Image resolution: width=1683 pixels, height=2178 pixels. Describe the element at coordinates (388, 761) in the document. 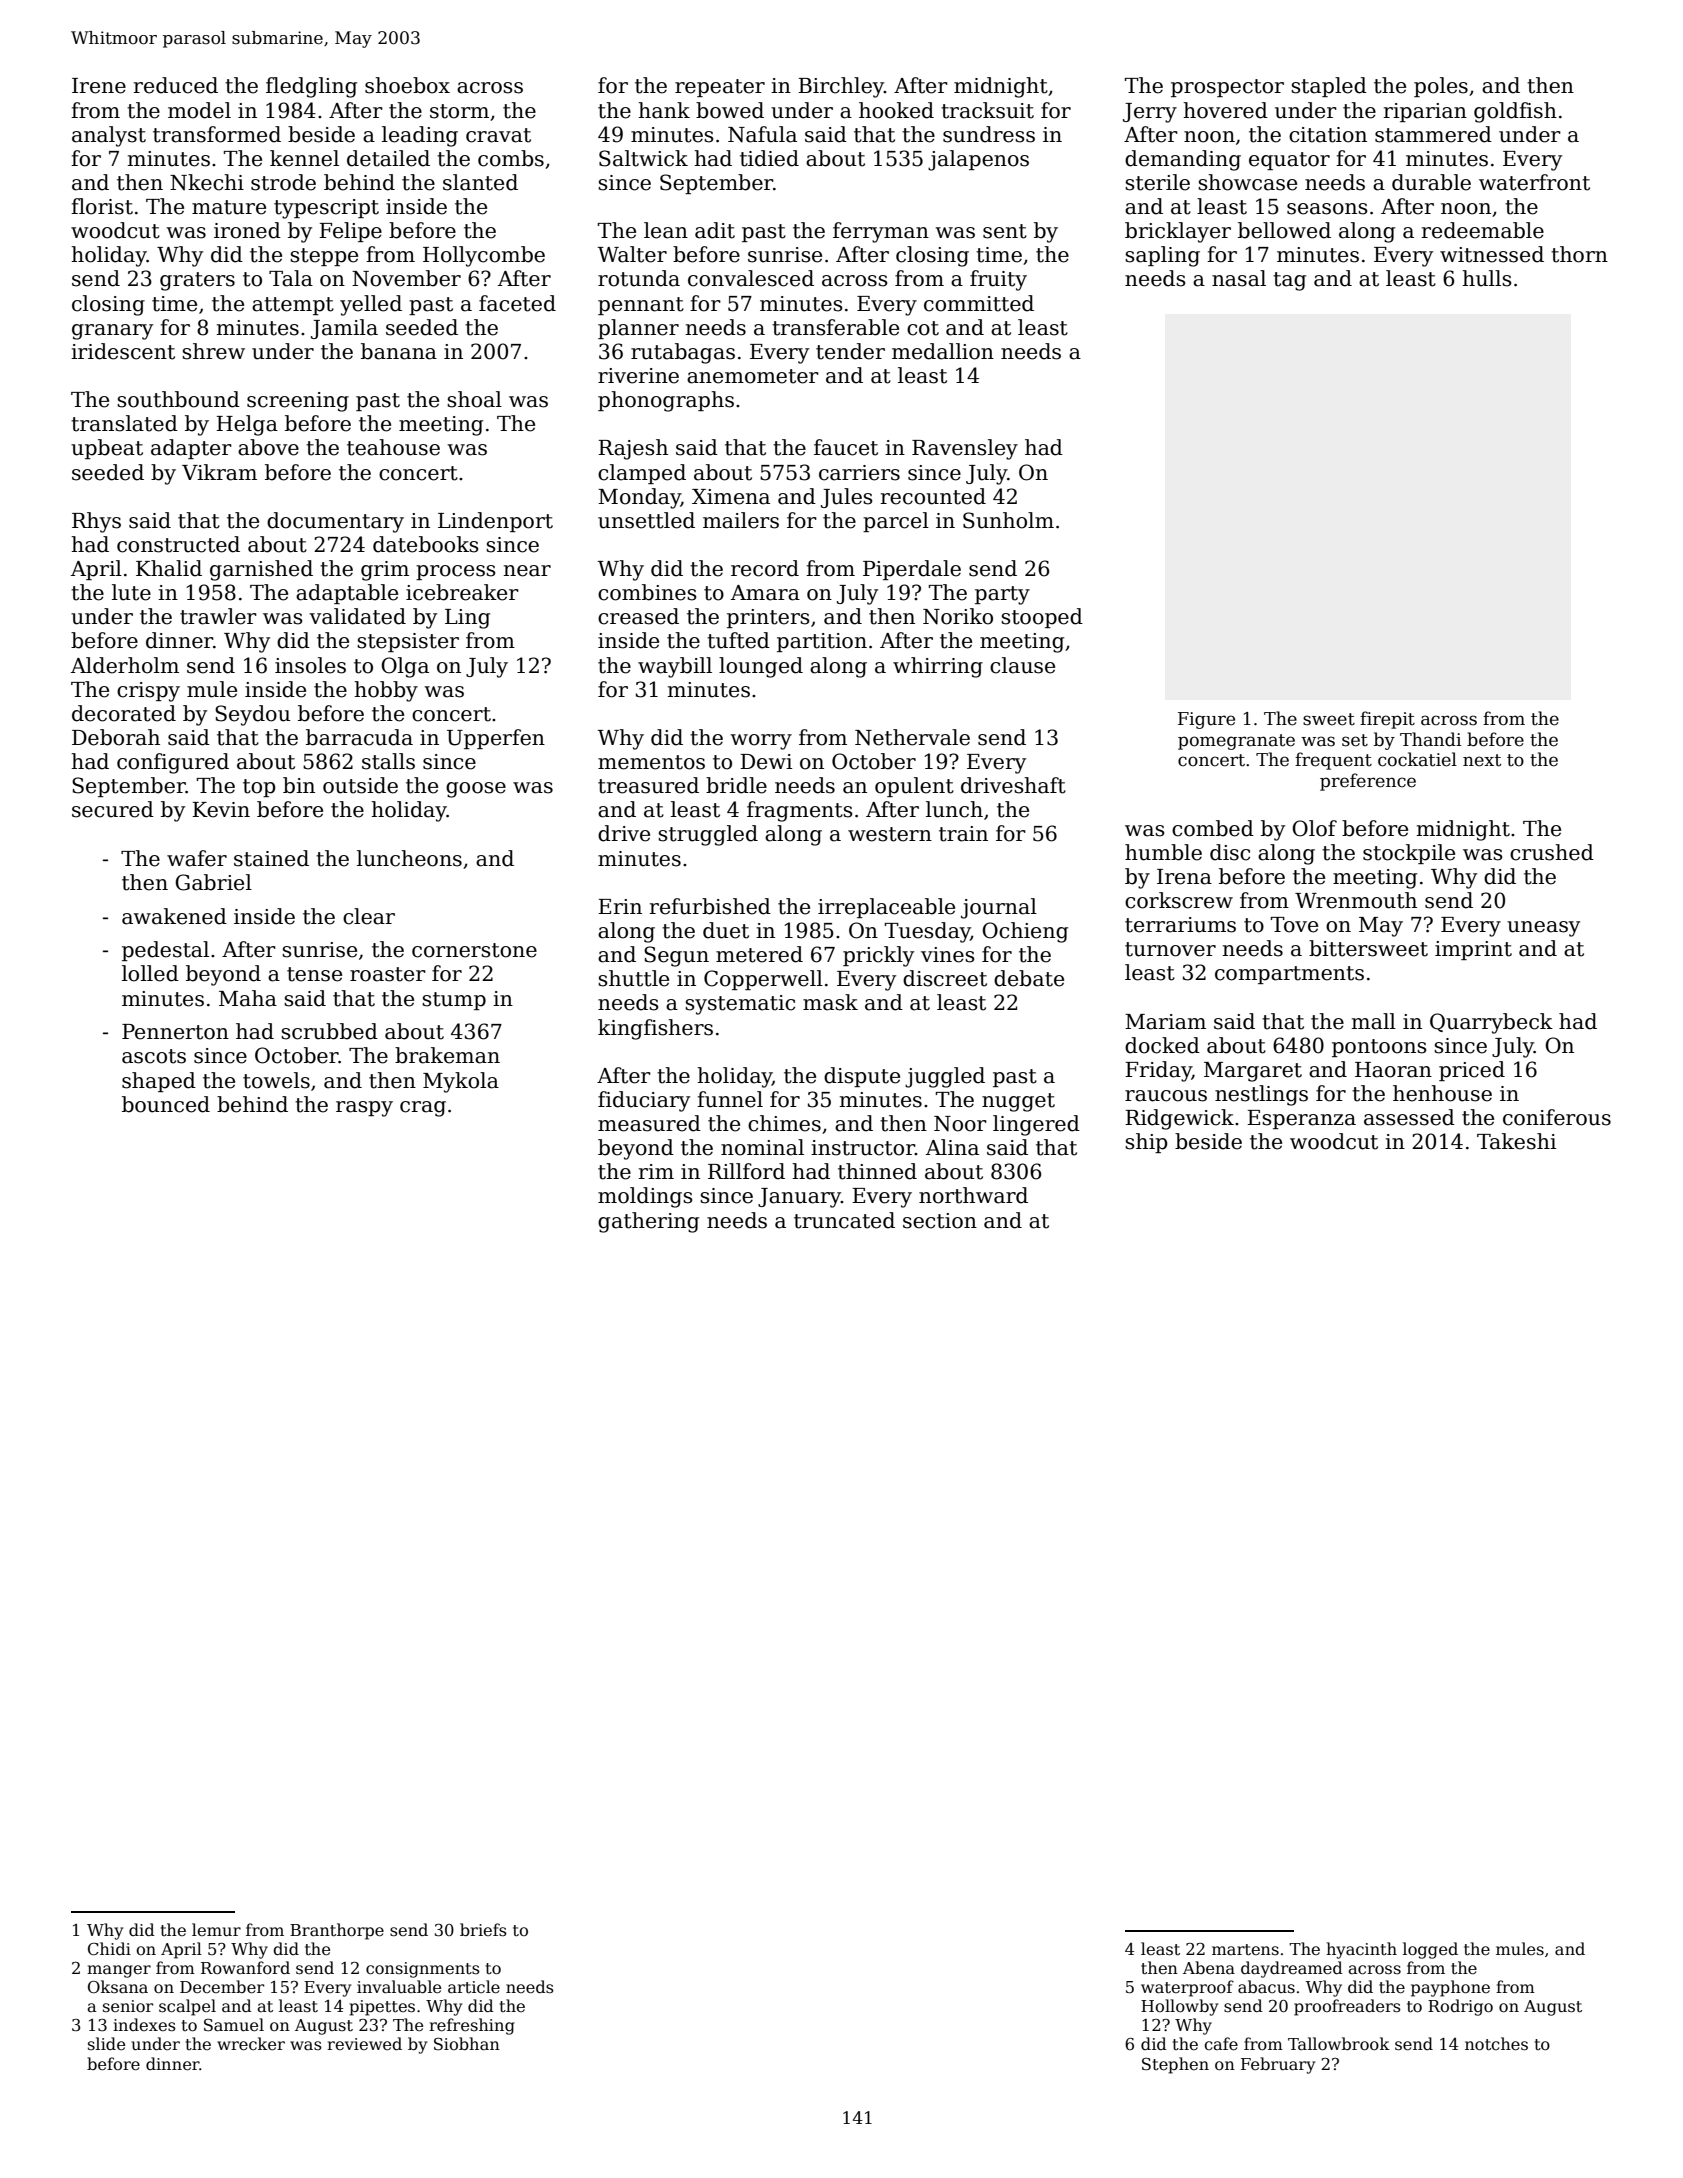

I see `stalls` at that location.
